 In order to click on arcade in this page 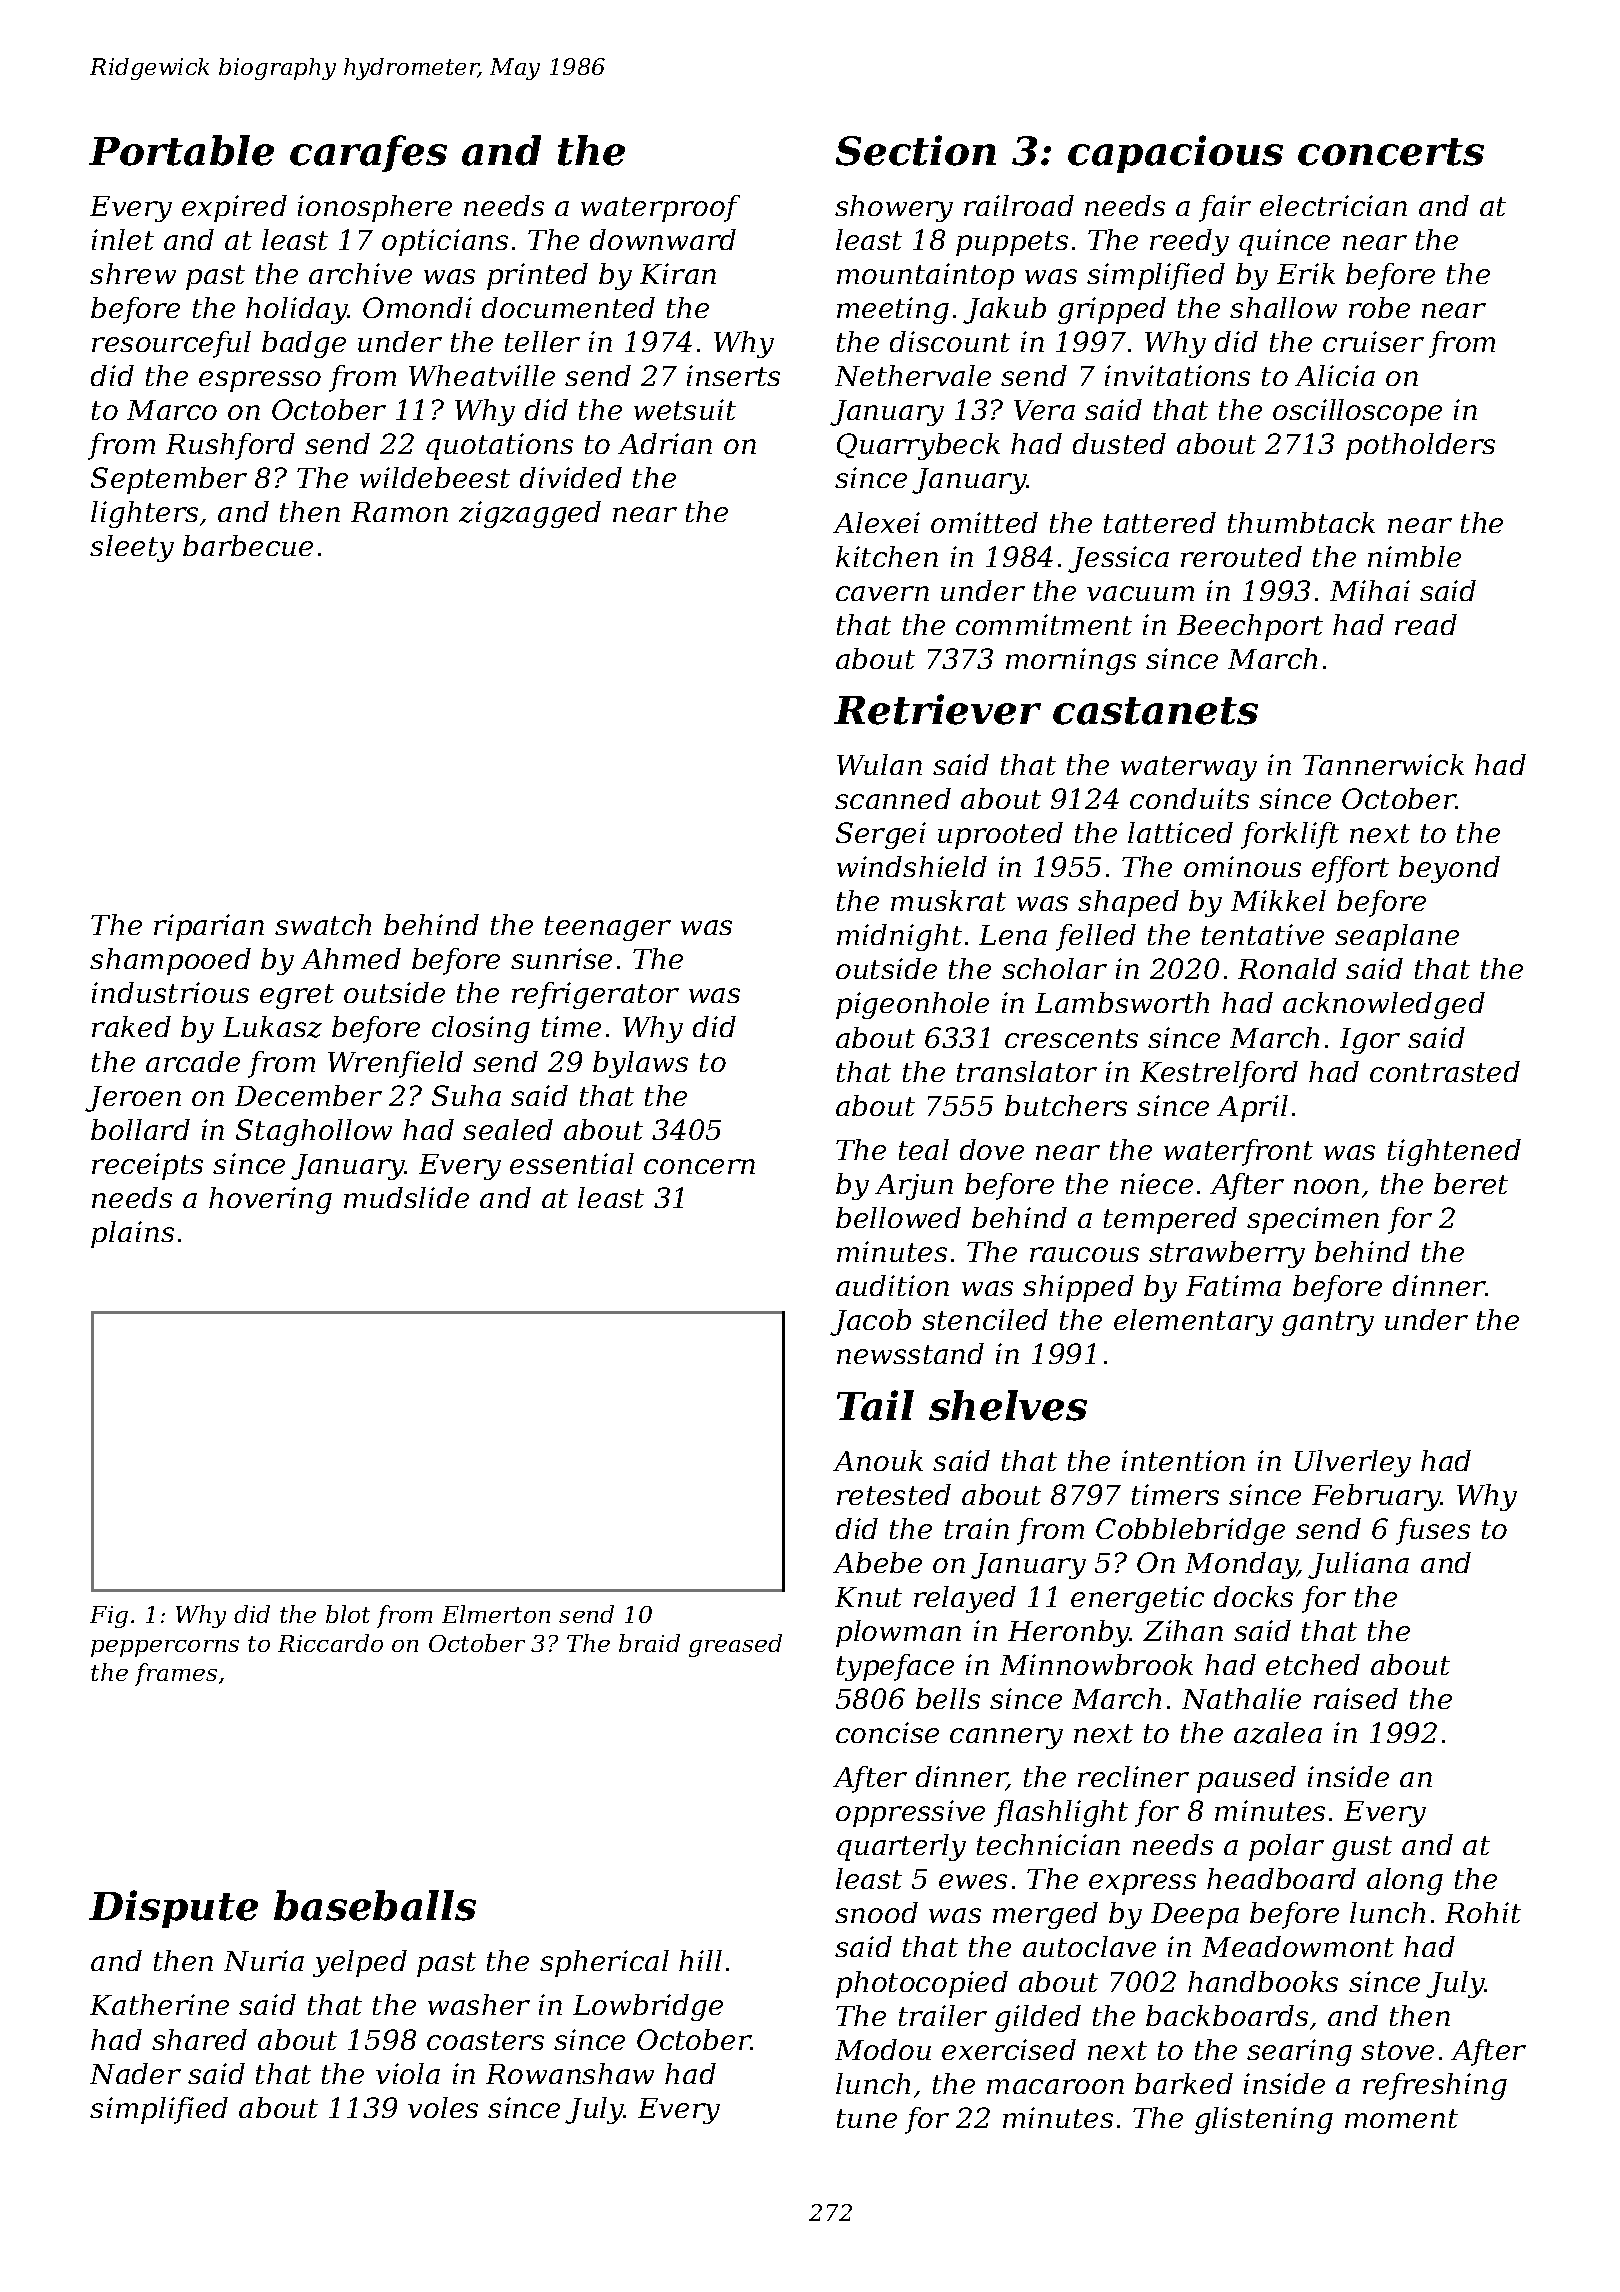, I will do `click(193, 1061)`.
